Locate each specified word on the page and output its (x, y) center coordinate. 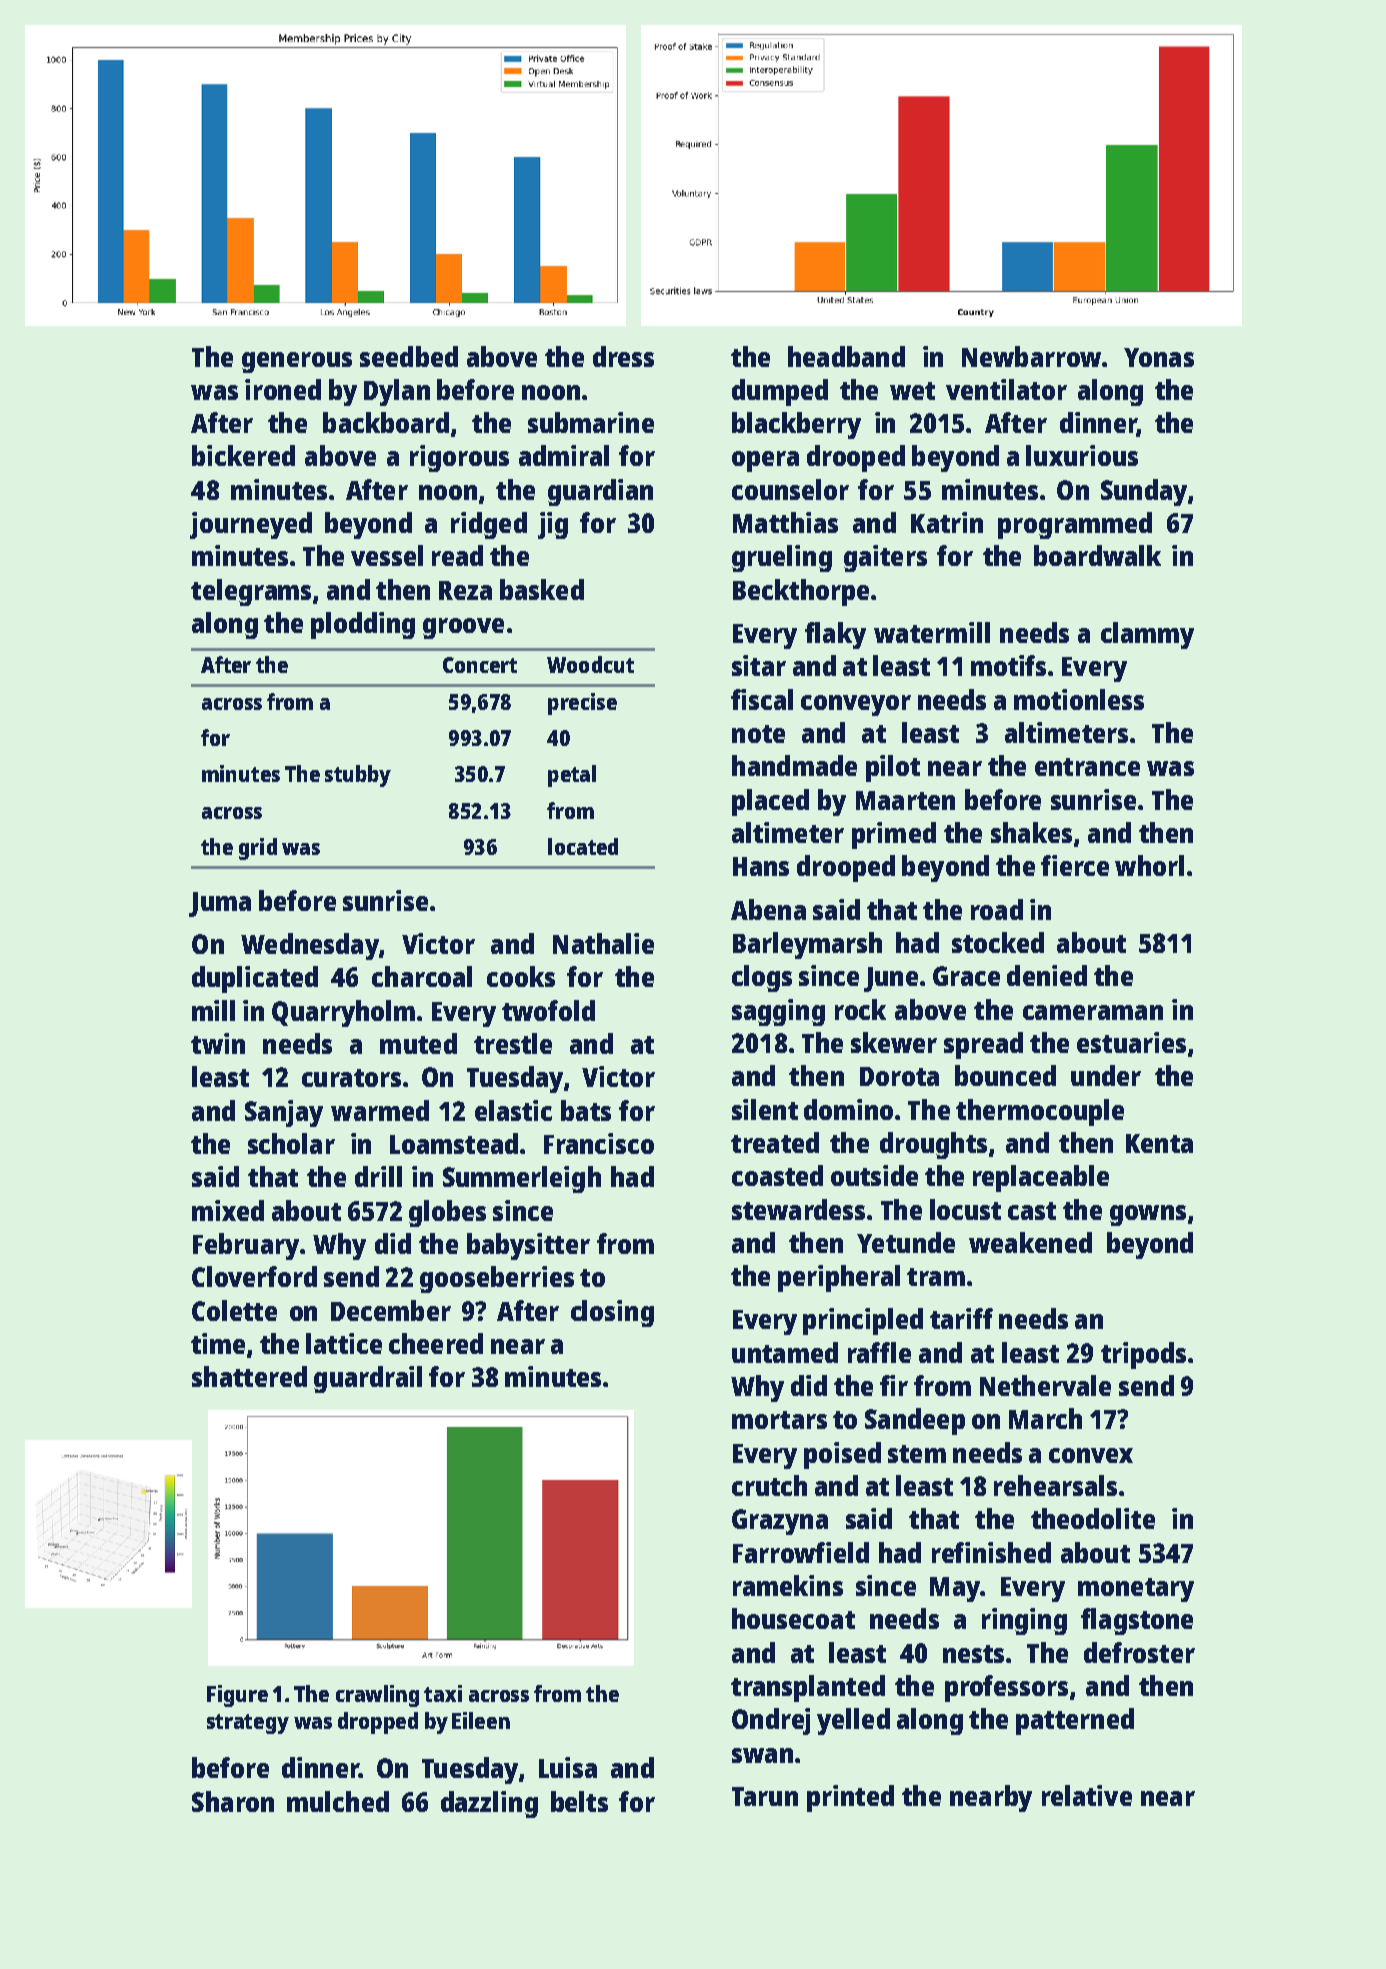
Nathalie (603, 943)
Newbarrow (1031, 356)
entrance (1087, 767)
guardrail (368, 1379)
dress (623, 356)
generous (297, 362)
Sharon (233, 1801)
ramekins (788, 1585)
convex (1091, 1455)
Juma (220, 904)
